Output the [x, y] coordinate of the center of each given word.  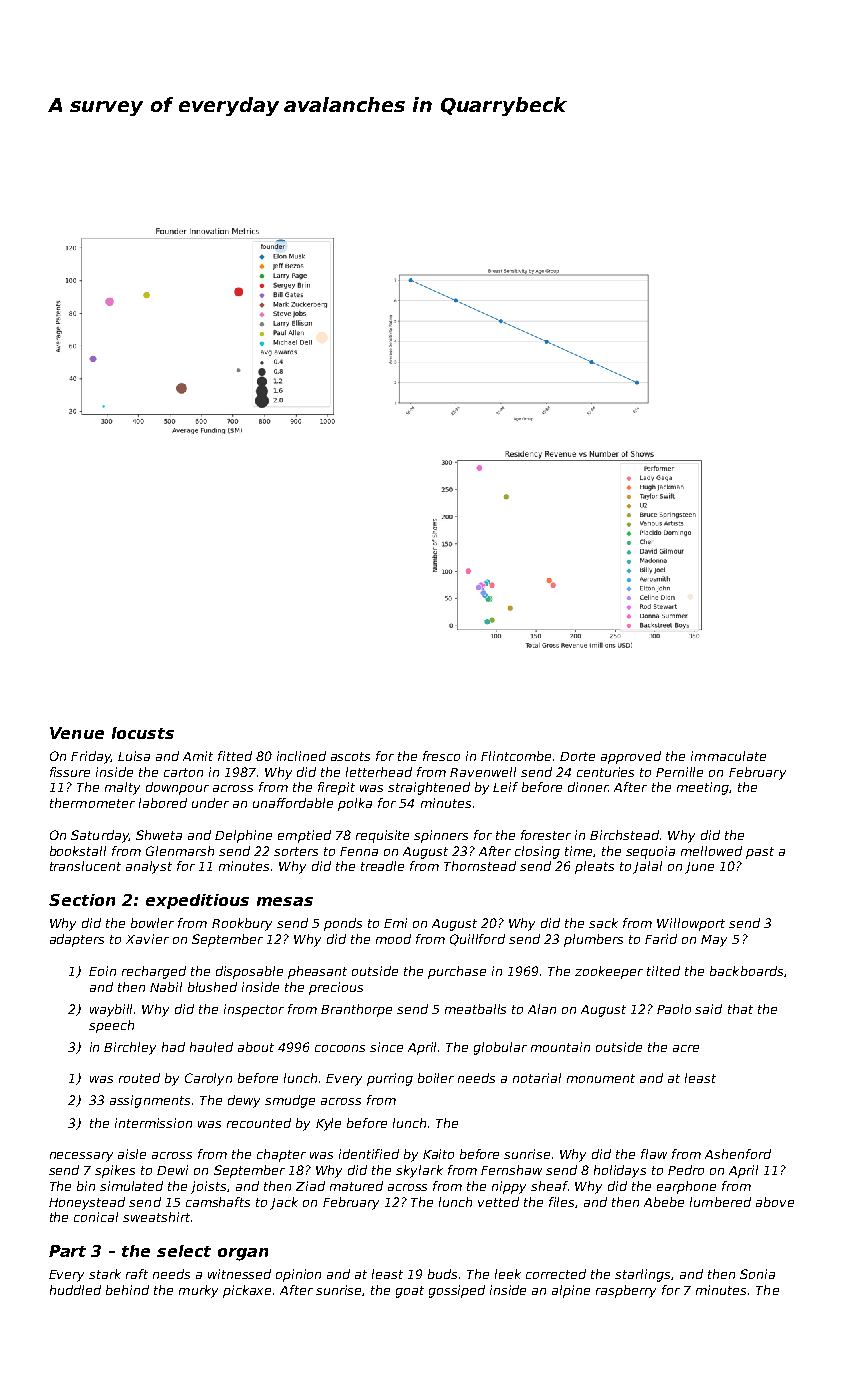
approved [631, 757]
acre [686, 1048]
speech [111, 1026]
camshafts [218, 1202]
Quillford [477, 940]
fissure [70, 772]
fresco [441, 756]
